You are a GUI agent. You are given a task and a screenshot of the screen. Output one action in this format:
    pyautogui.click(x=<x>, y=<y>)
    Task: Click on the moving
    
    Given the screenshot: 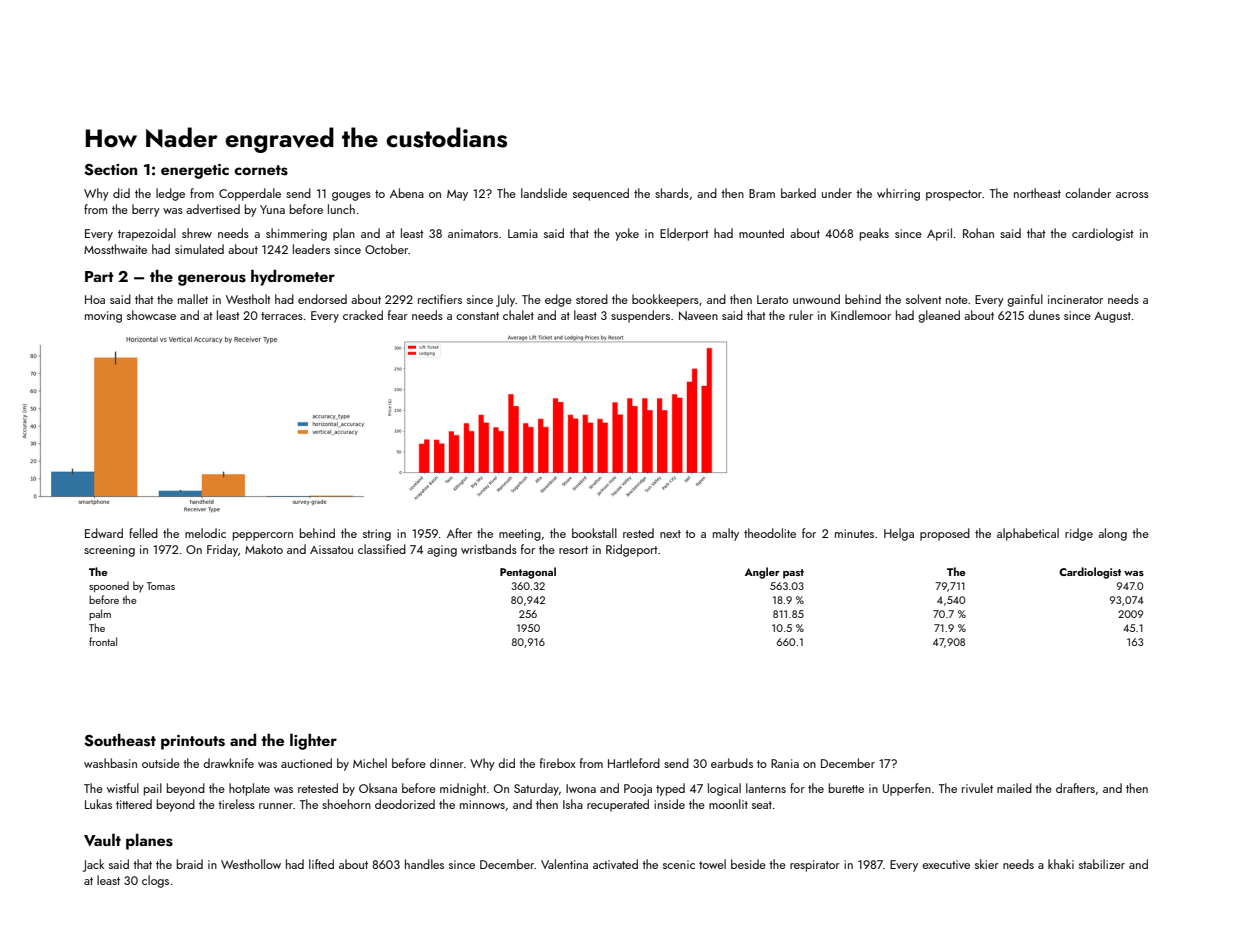 What is the action you would take?
    pyautogui.click(x=103, y=317)
